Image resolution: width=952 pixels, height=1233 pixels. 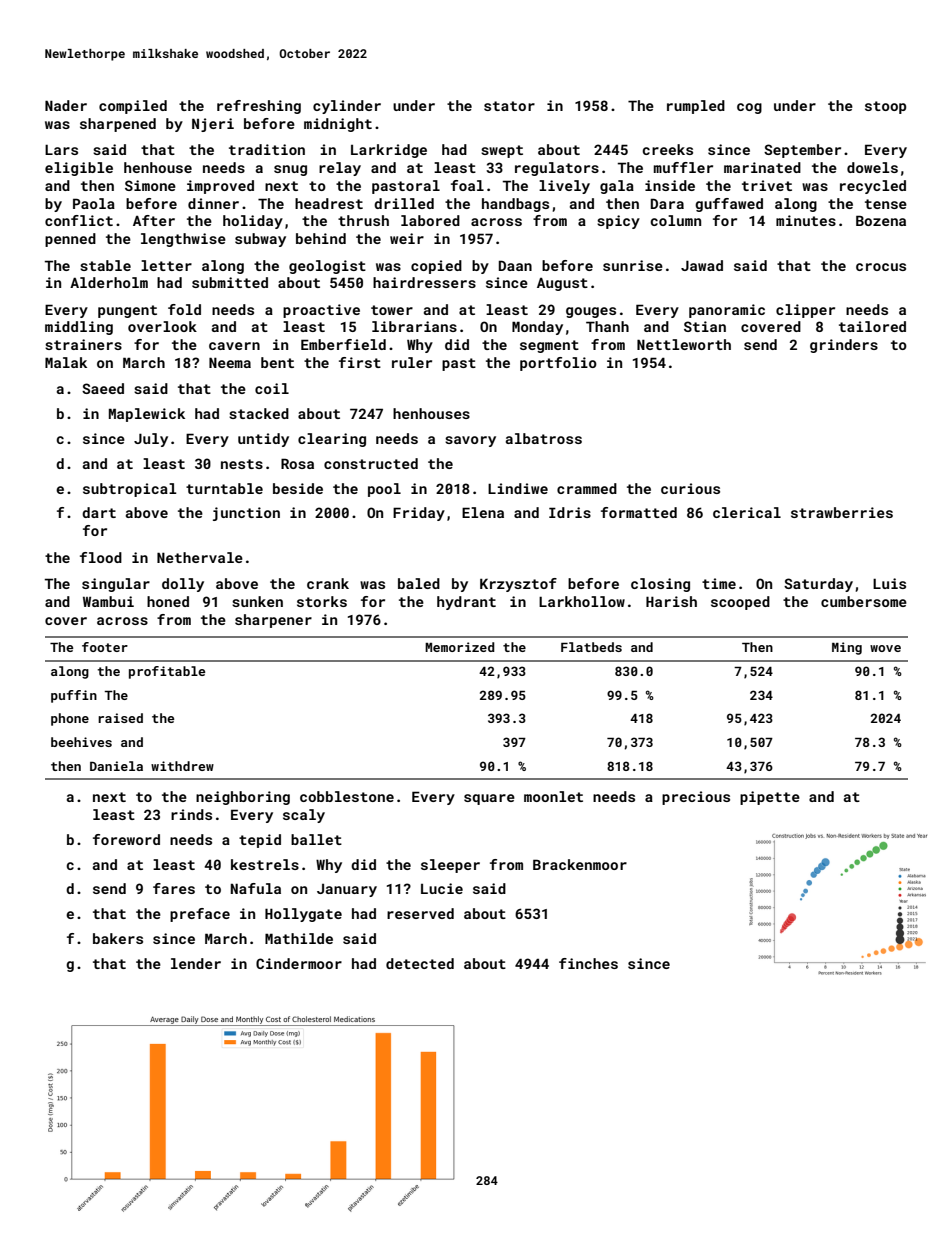 I want to click on cylinder, so click(x=347, y=107).
